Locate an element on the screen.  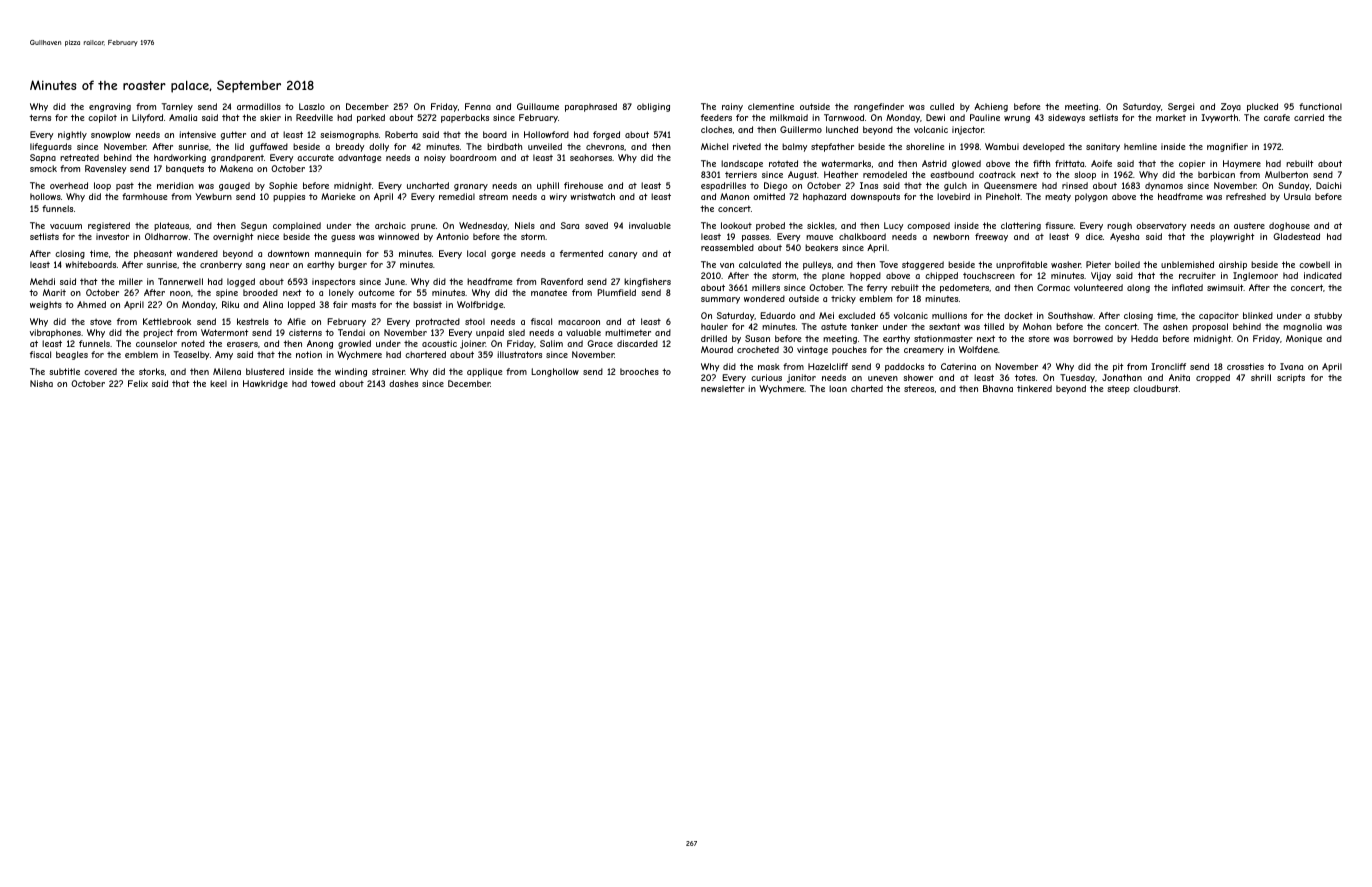
paraphrased is located at coordinates (591, 107).
